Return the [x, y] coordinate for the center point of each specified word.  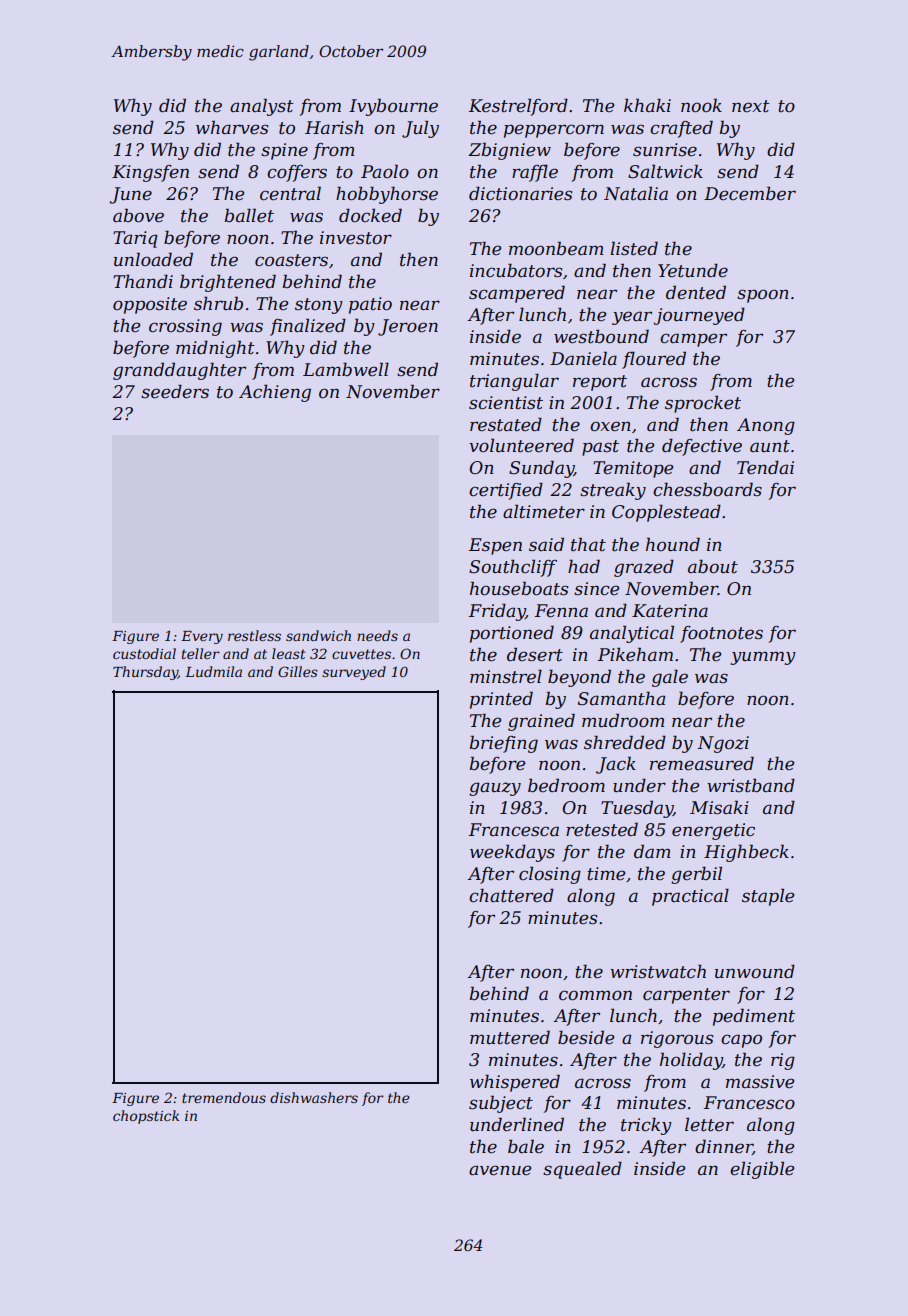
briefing [503, 744]
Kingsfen [150, 173]
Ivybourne [393, 107]
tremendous [224, 1097]
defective [702, 447]
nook [701, 105]
